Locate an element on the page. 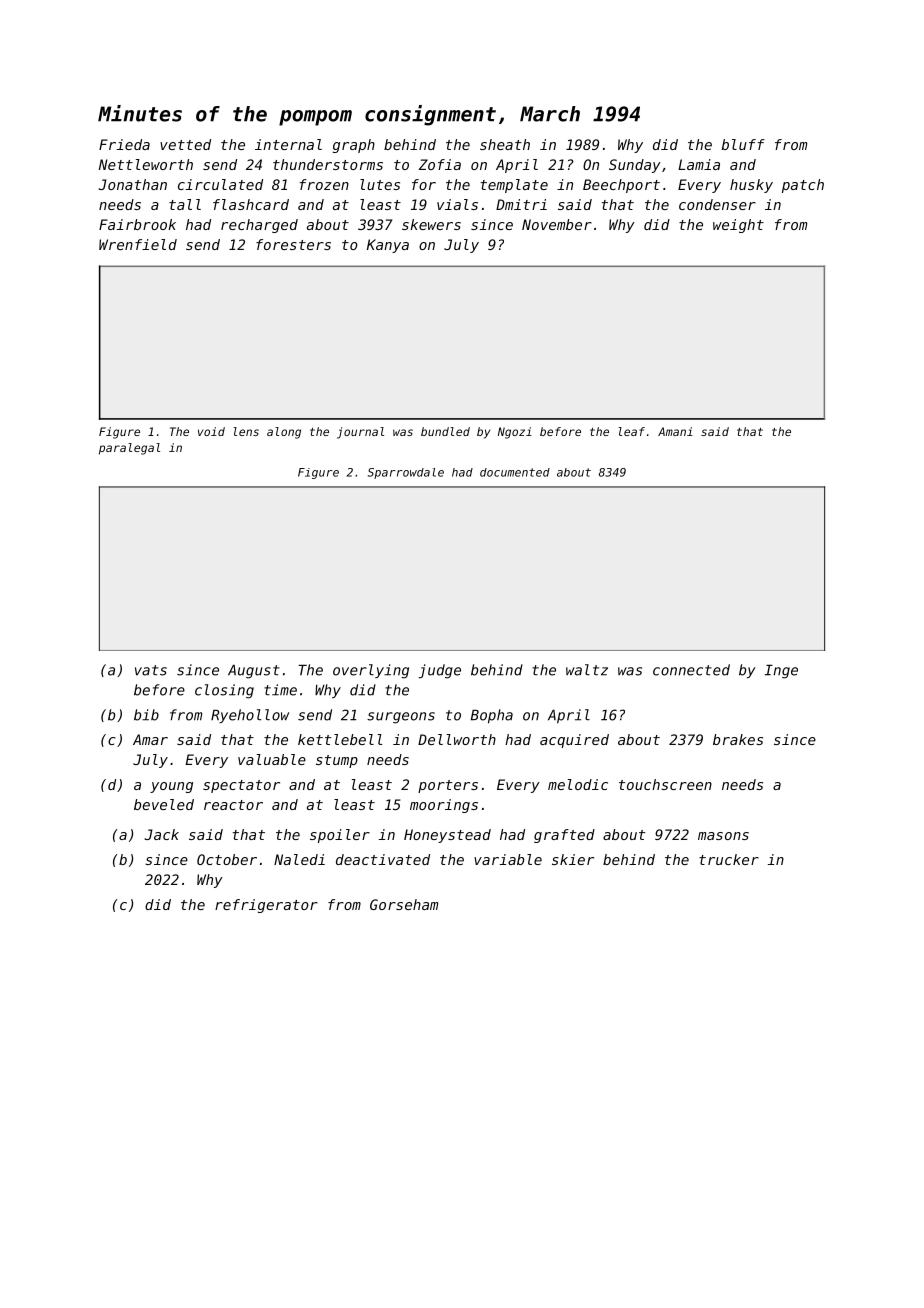  October is located at coordinates (227, 859).
